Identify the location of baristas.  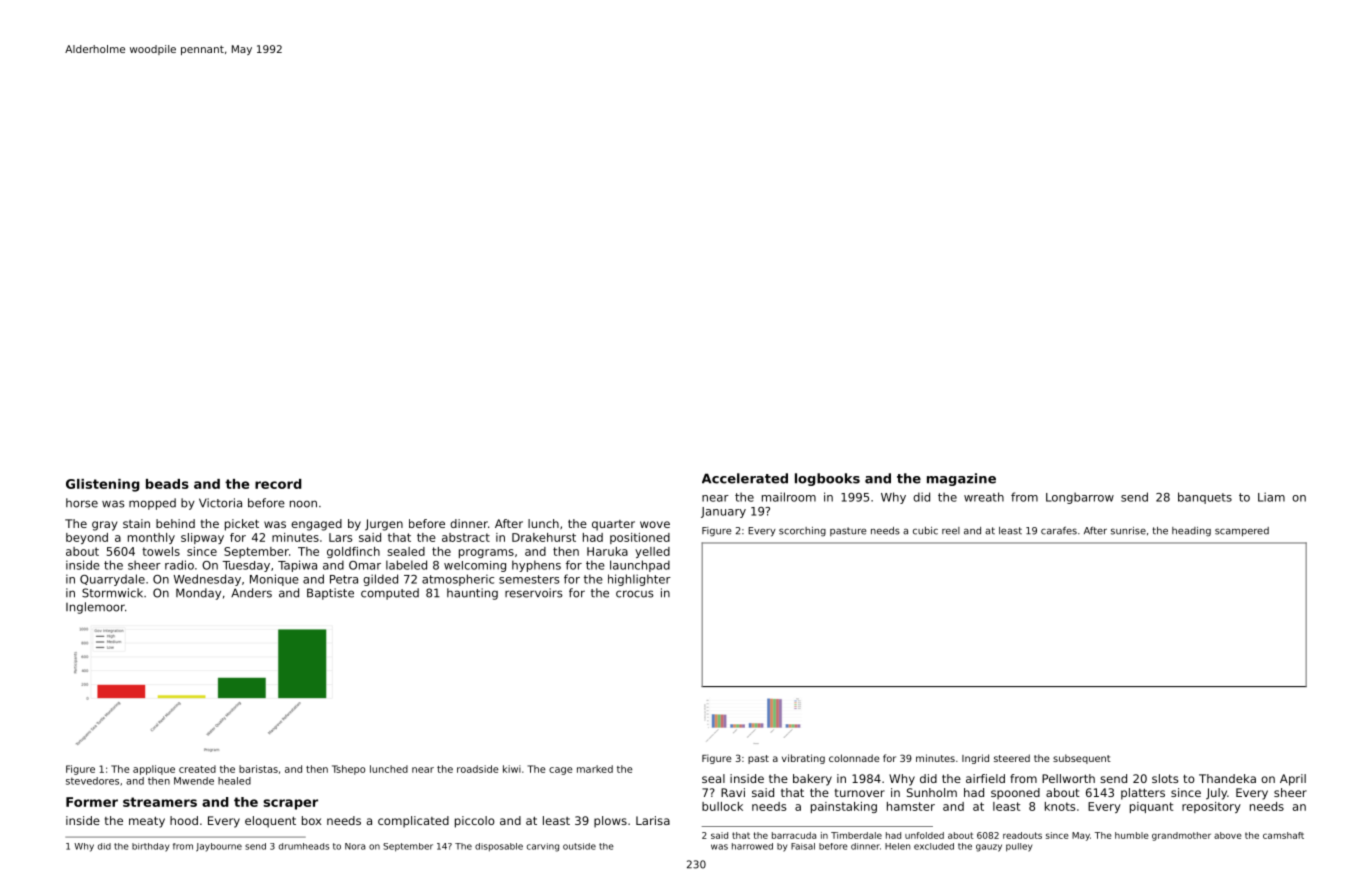
(258, 769).
